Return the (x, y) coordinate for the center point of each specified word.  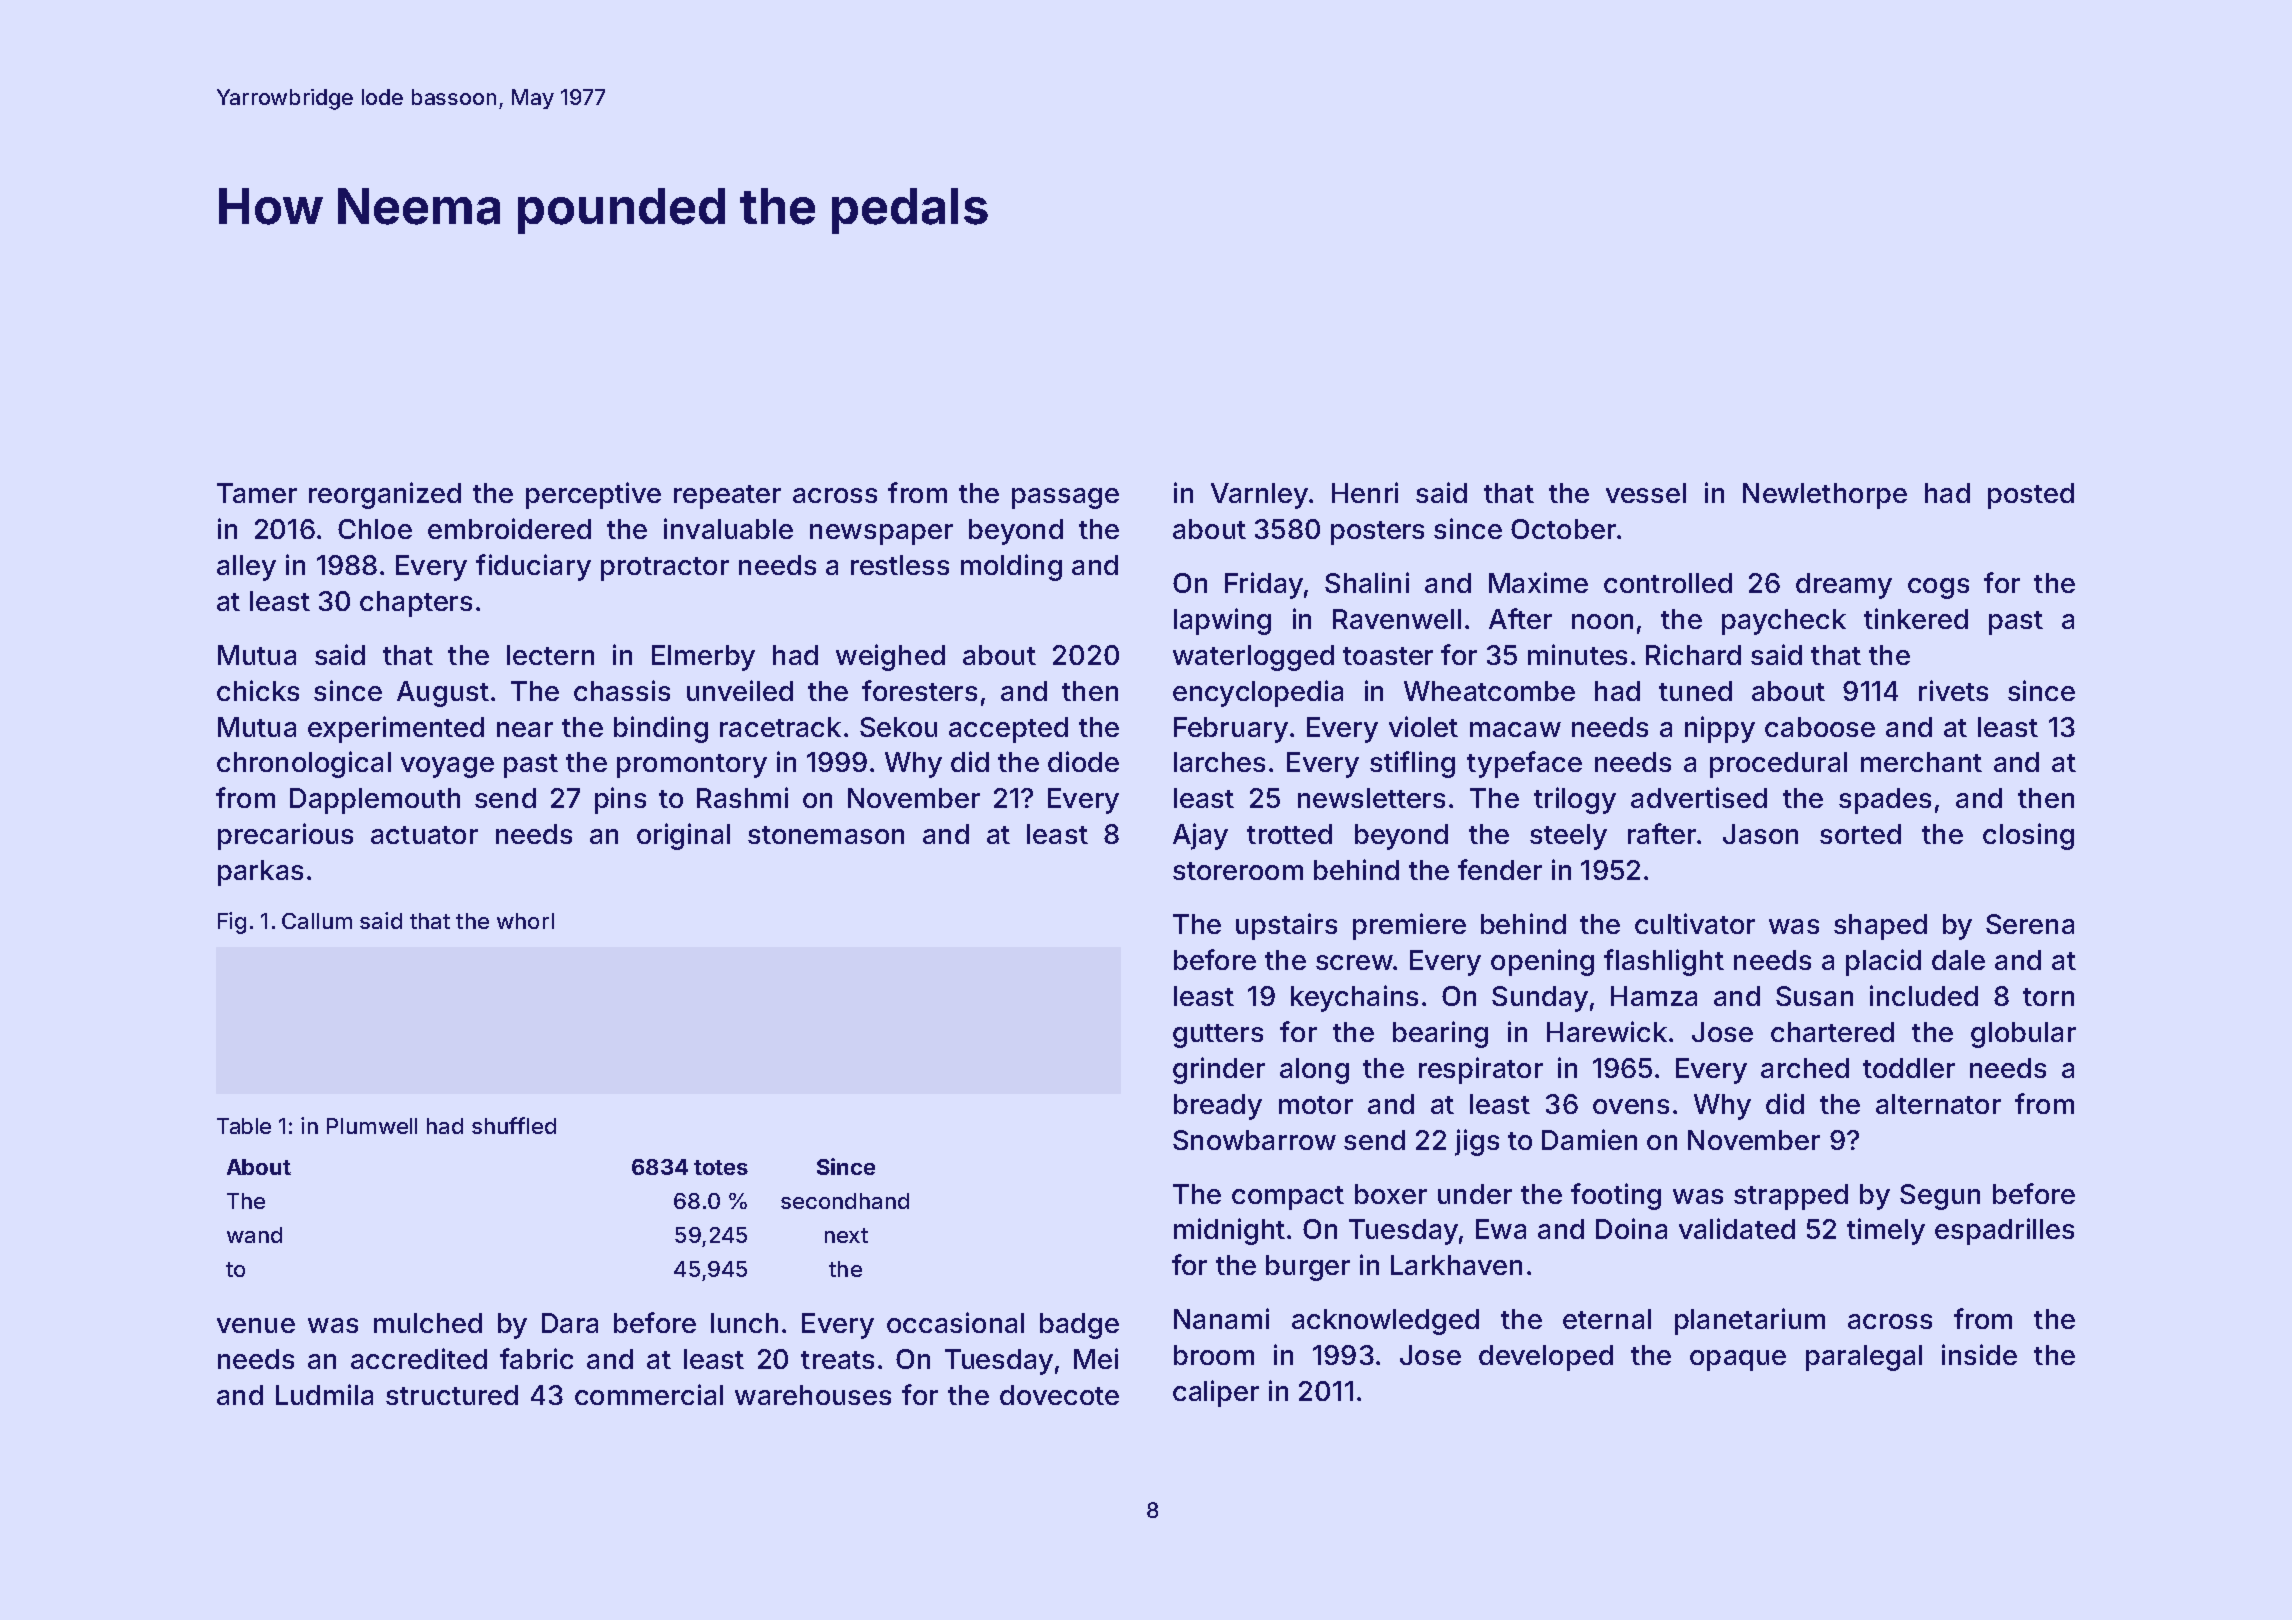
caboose (1820, 727)
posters (1377, 533)
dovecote (1059, 1395)
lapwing (1222, 621)
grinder (1219, 1070)
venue (256, 1325)
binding (661, 729)
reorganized (385, 495)
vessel (1646, 493)
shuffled (514, 1125)
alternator (1938, 1104)
